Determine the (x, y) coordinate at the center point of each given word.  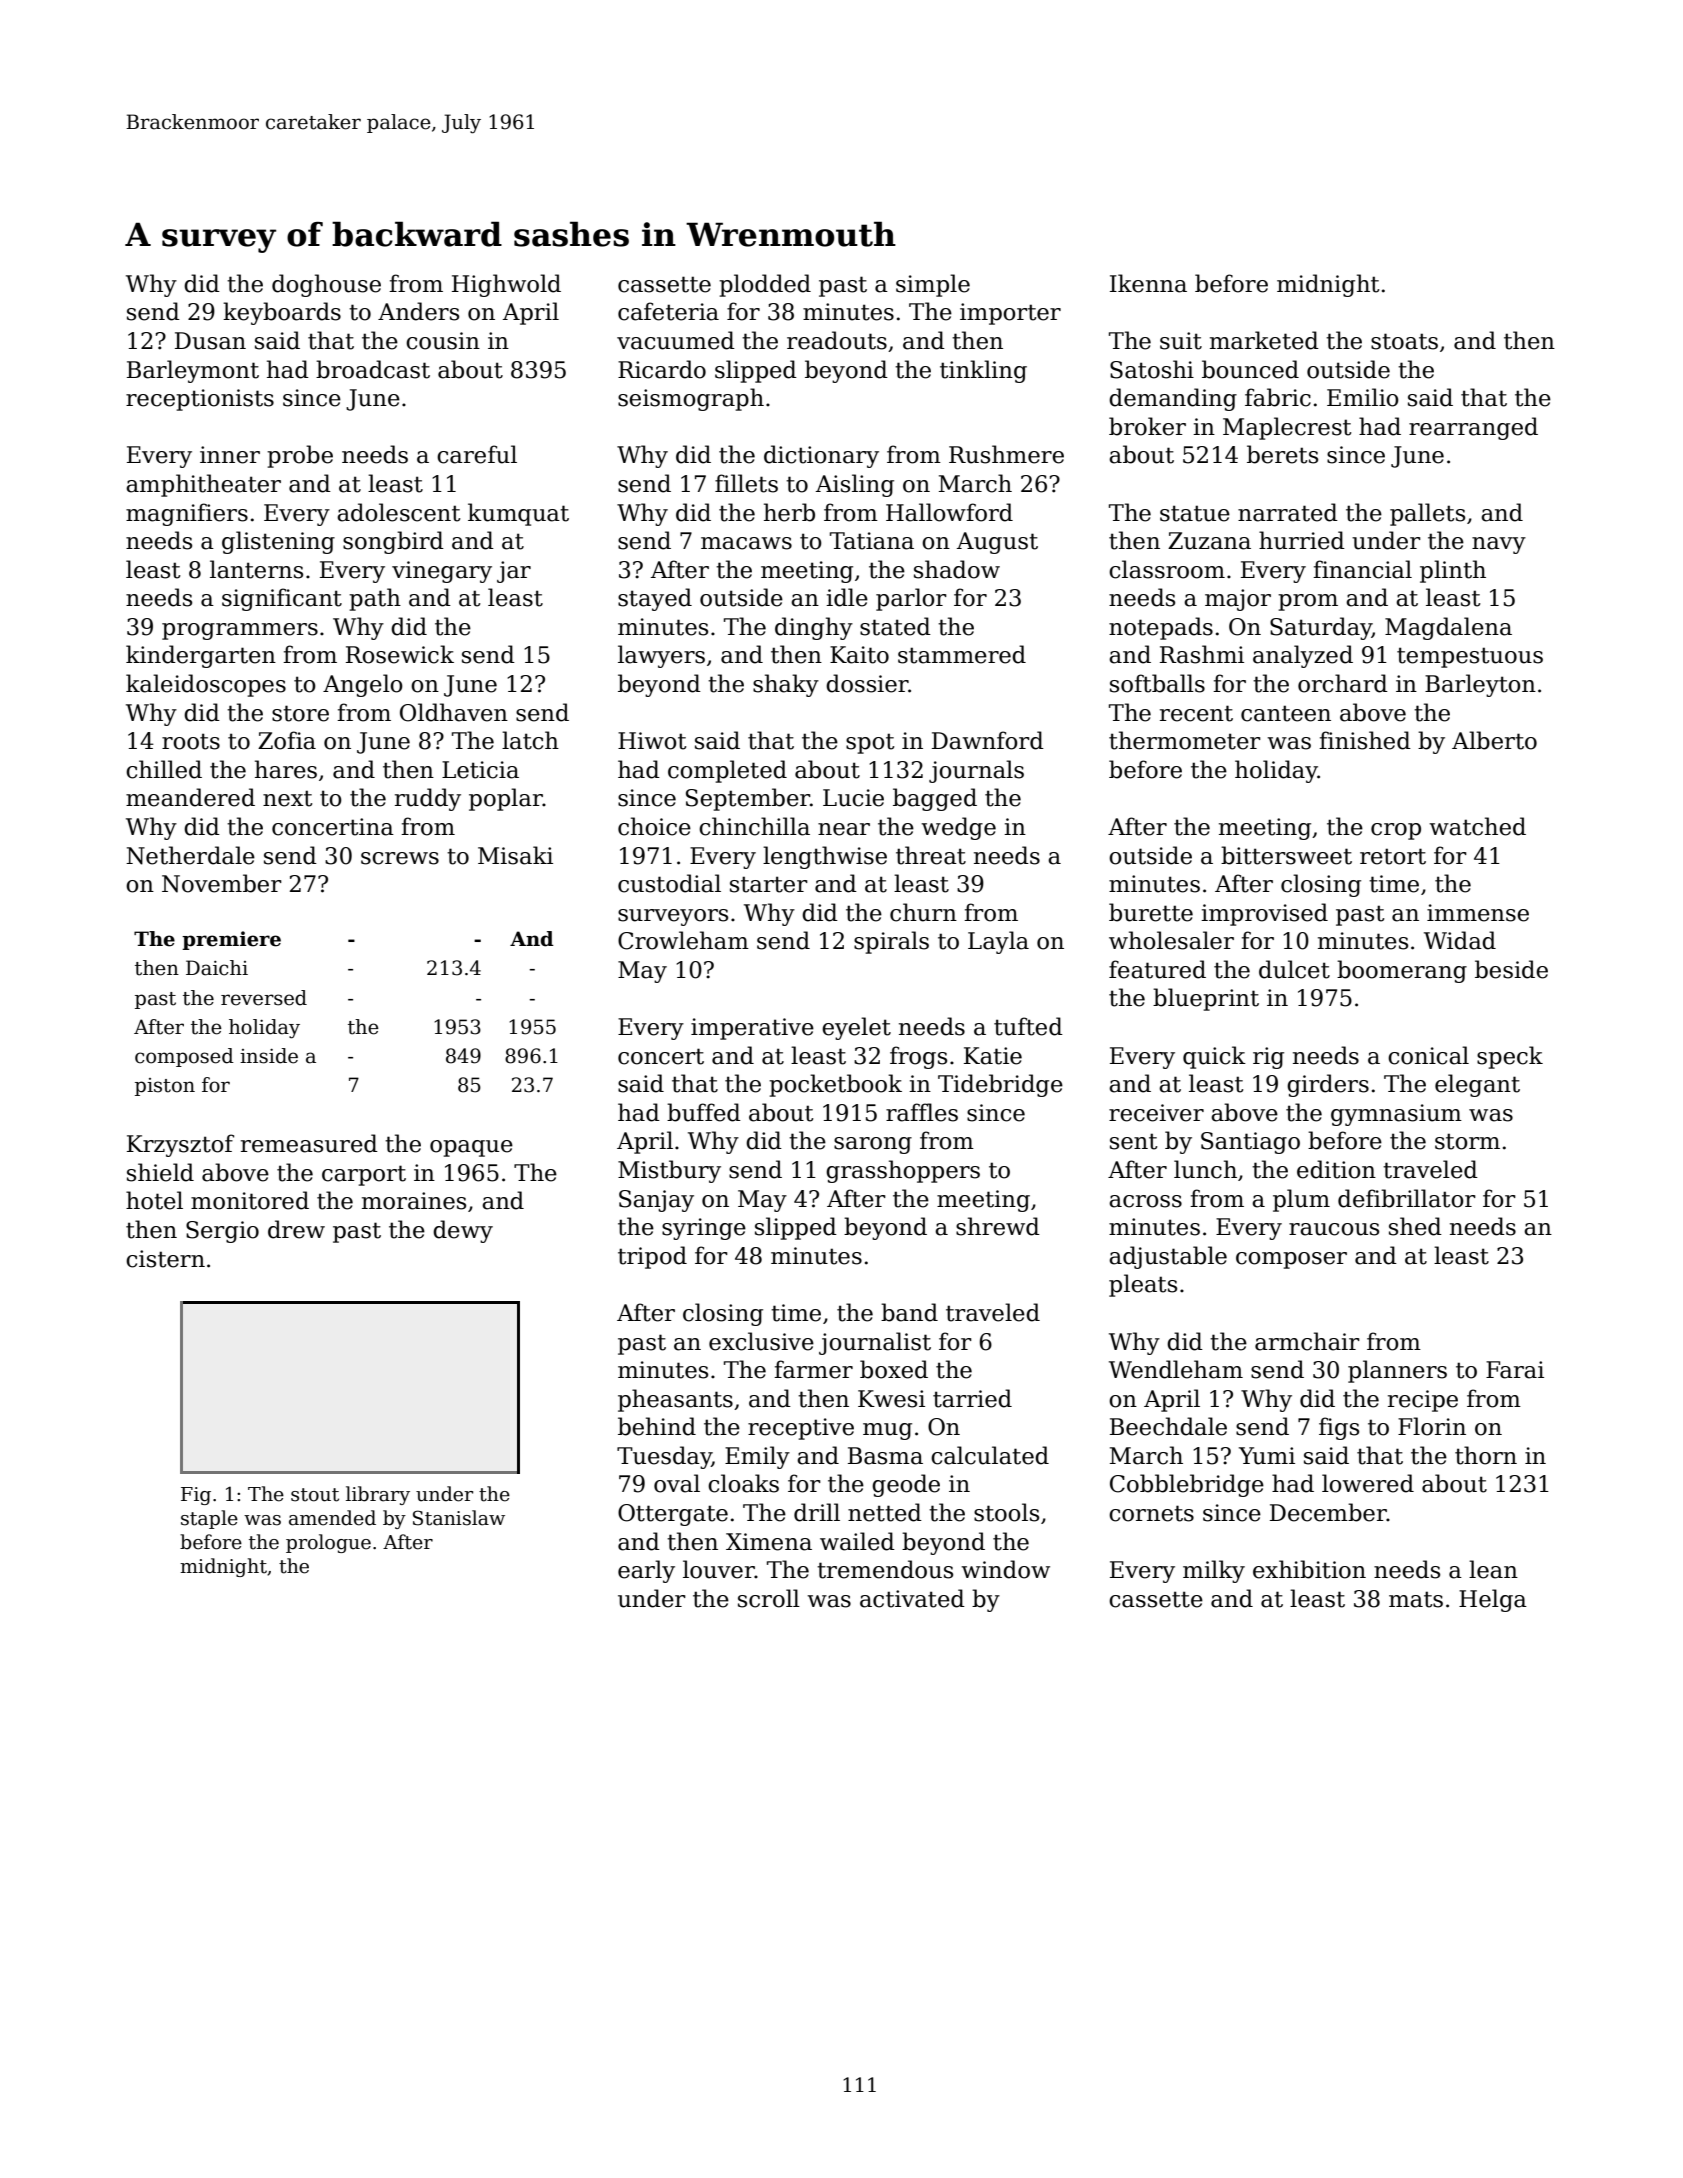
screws (400, 858)
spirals (891, 942)
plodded (765, 285)
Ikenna (1148, 283)
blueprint (1206, 999)
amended (332, 1518)
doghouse (326, 285)
